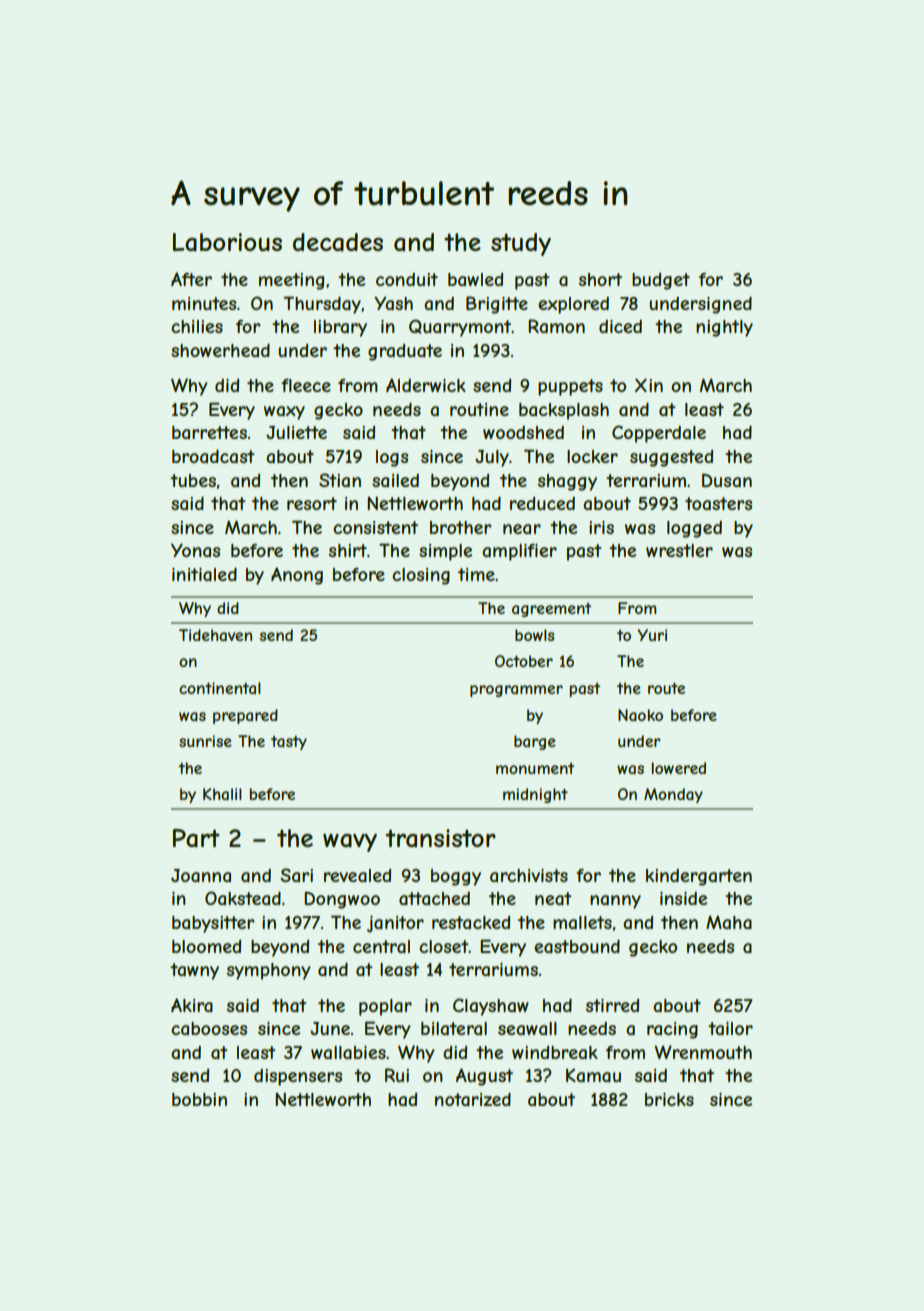 The image size is (924, 1311). Describe the element at coordinates (724, 328) in the document. I see `nightly` at that location.
